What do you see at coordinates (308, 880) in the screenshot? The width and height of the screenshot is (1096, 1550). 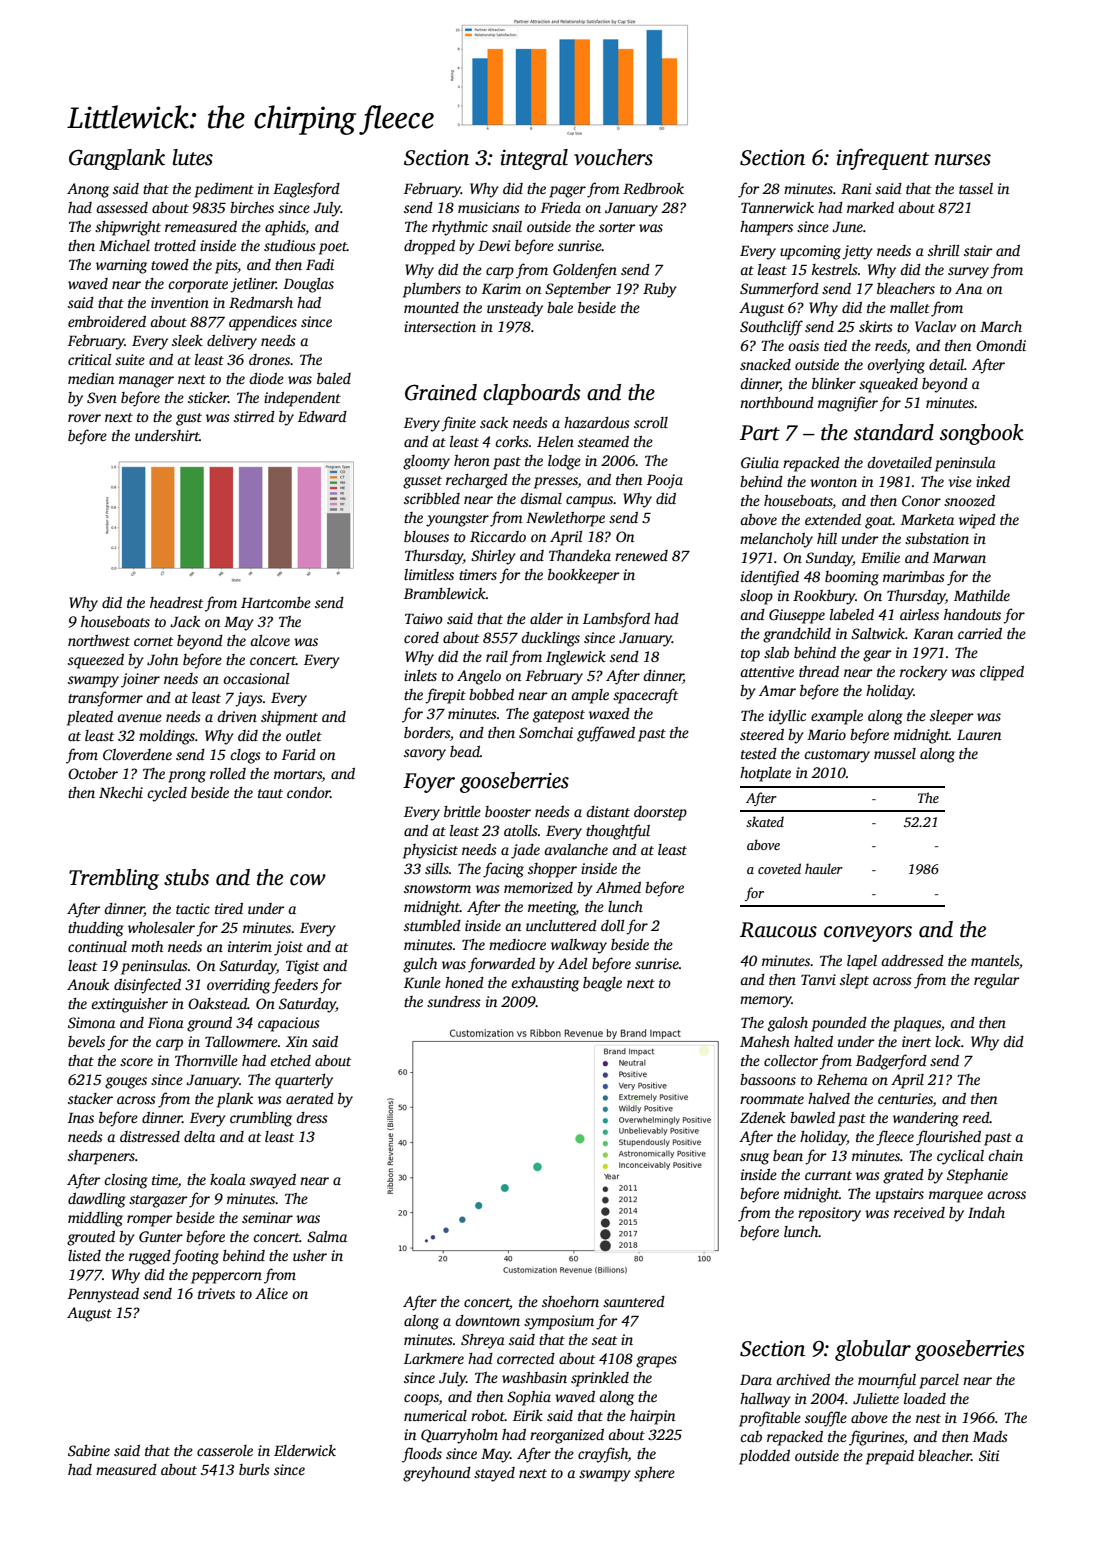 I see `cow` at bounding box center [308, 880].
